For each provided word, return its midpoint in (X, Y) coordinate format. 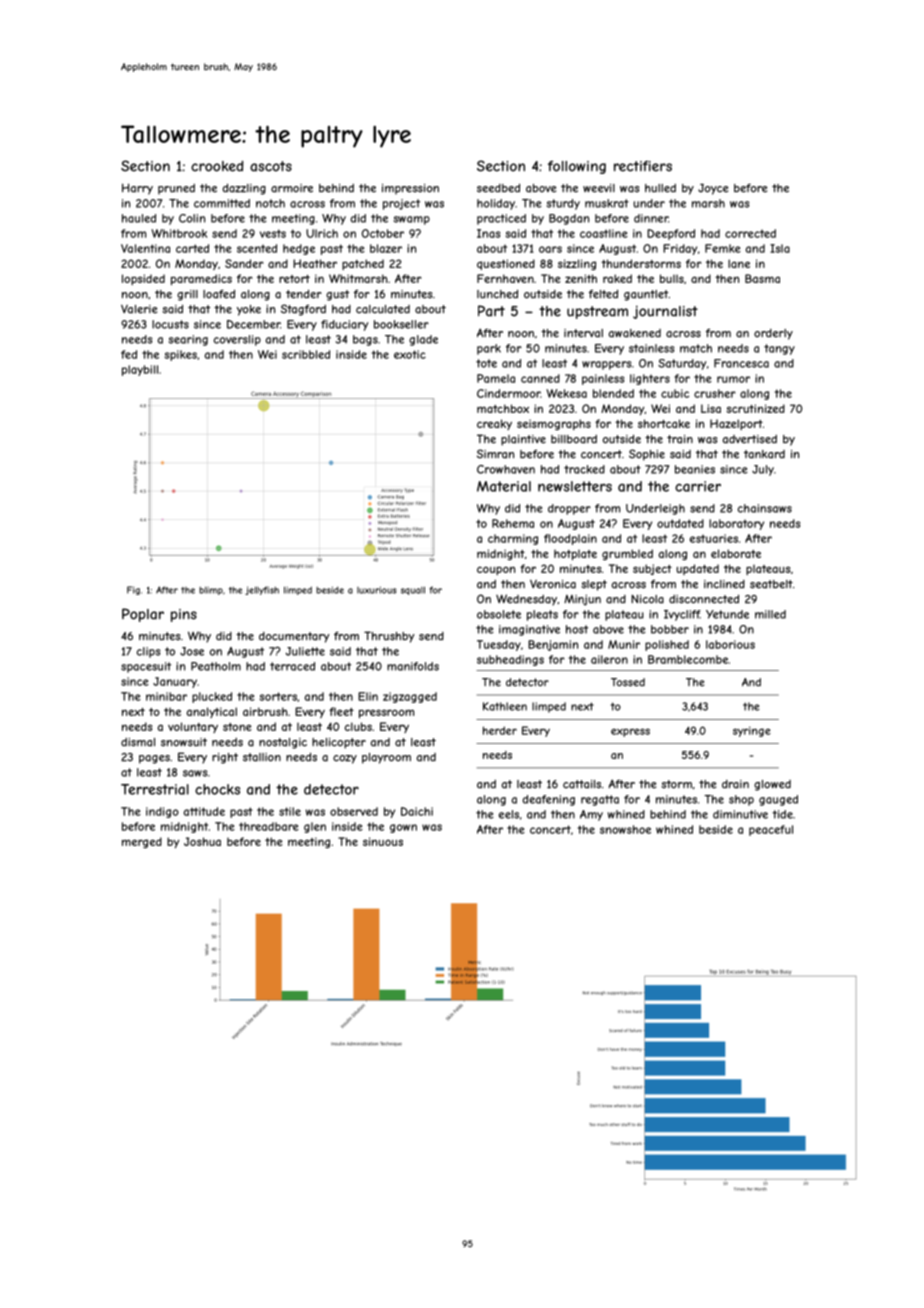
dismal (138, 742)
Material (504, 486)
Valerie (139, 309)
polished (667, 645)
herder (500, 730)
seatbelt (771, 584)
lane (739, 263)
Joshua (202, 841)
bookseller (401, 324)
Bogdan (569, 219)
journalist (665, 312)
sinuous (383, 841)
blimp (211, 591)
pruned (176, 189)
